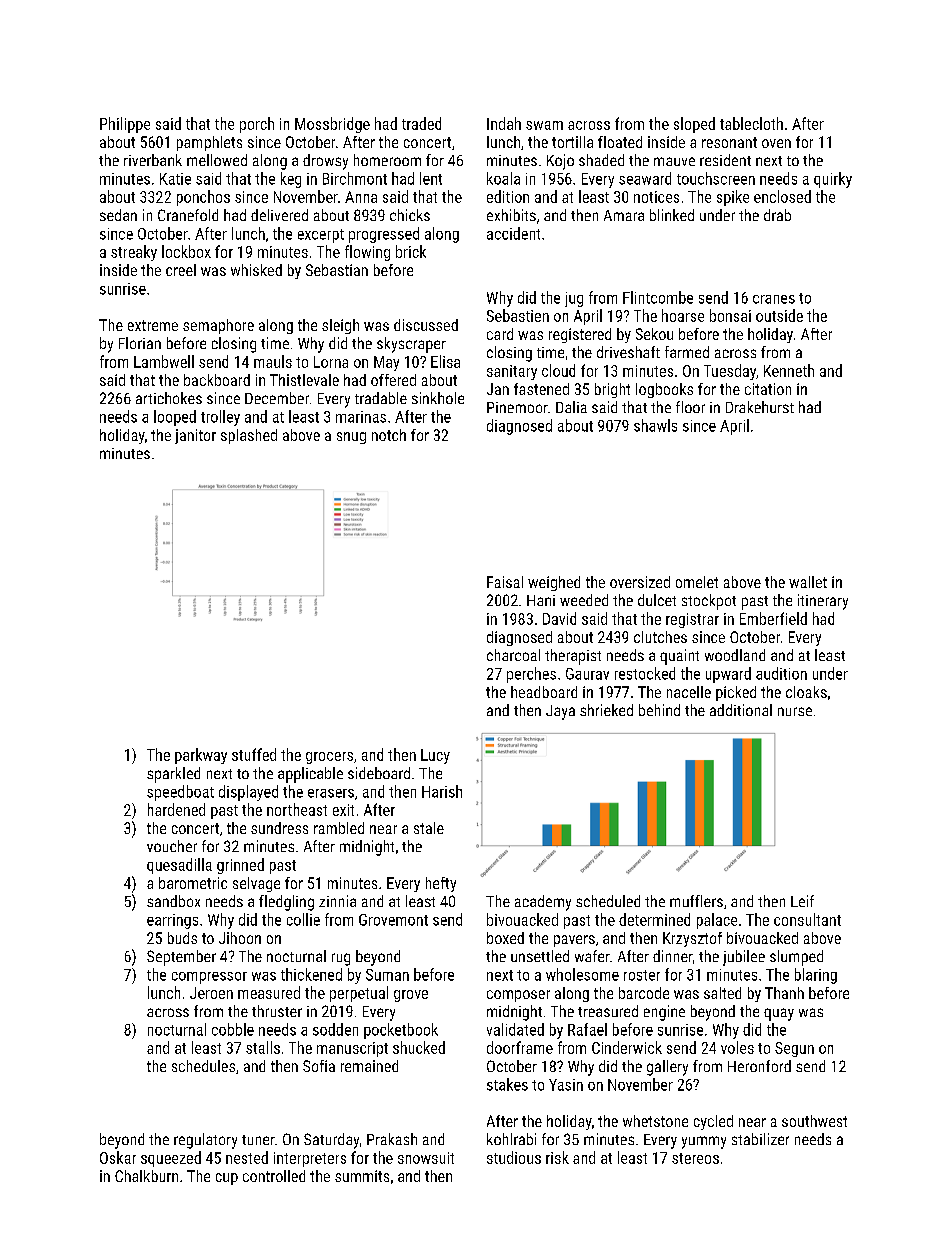 This screenshot has width=952, height=1233. What do you see at coordinates (833, 180) in the screenshot?
I see `quirky` at bounding box center [833, 180].
